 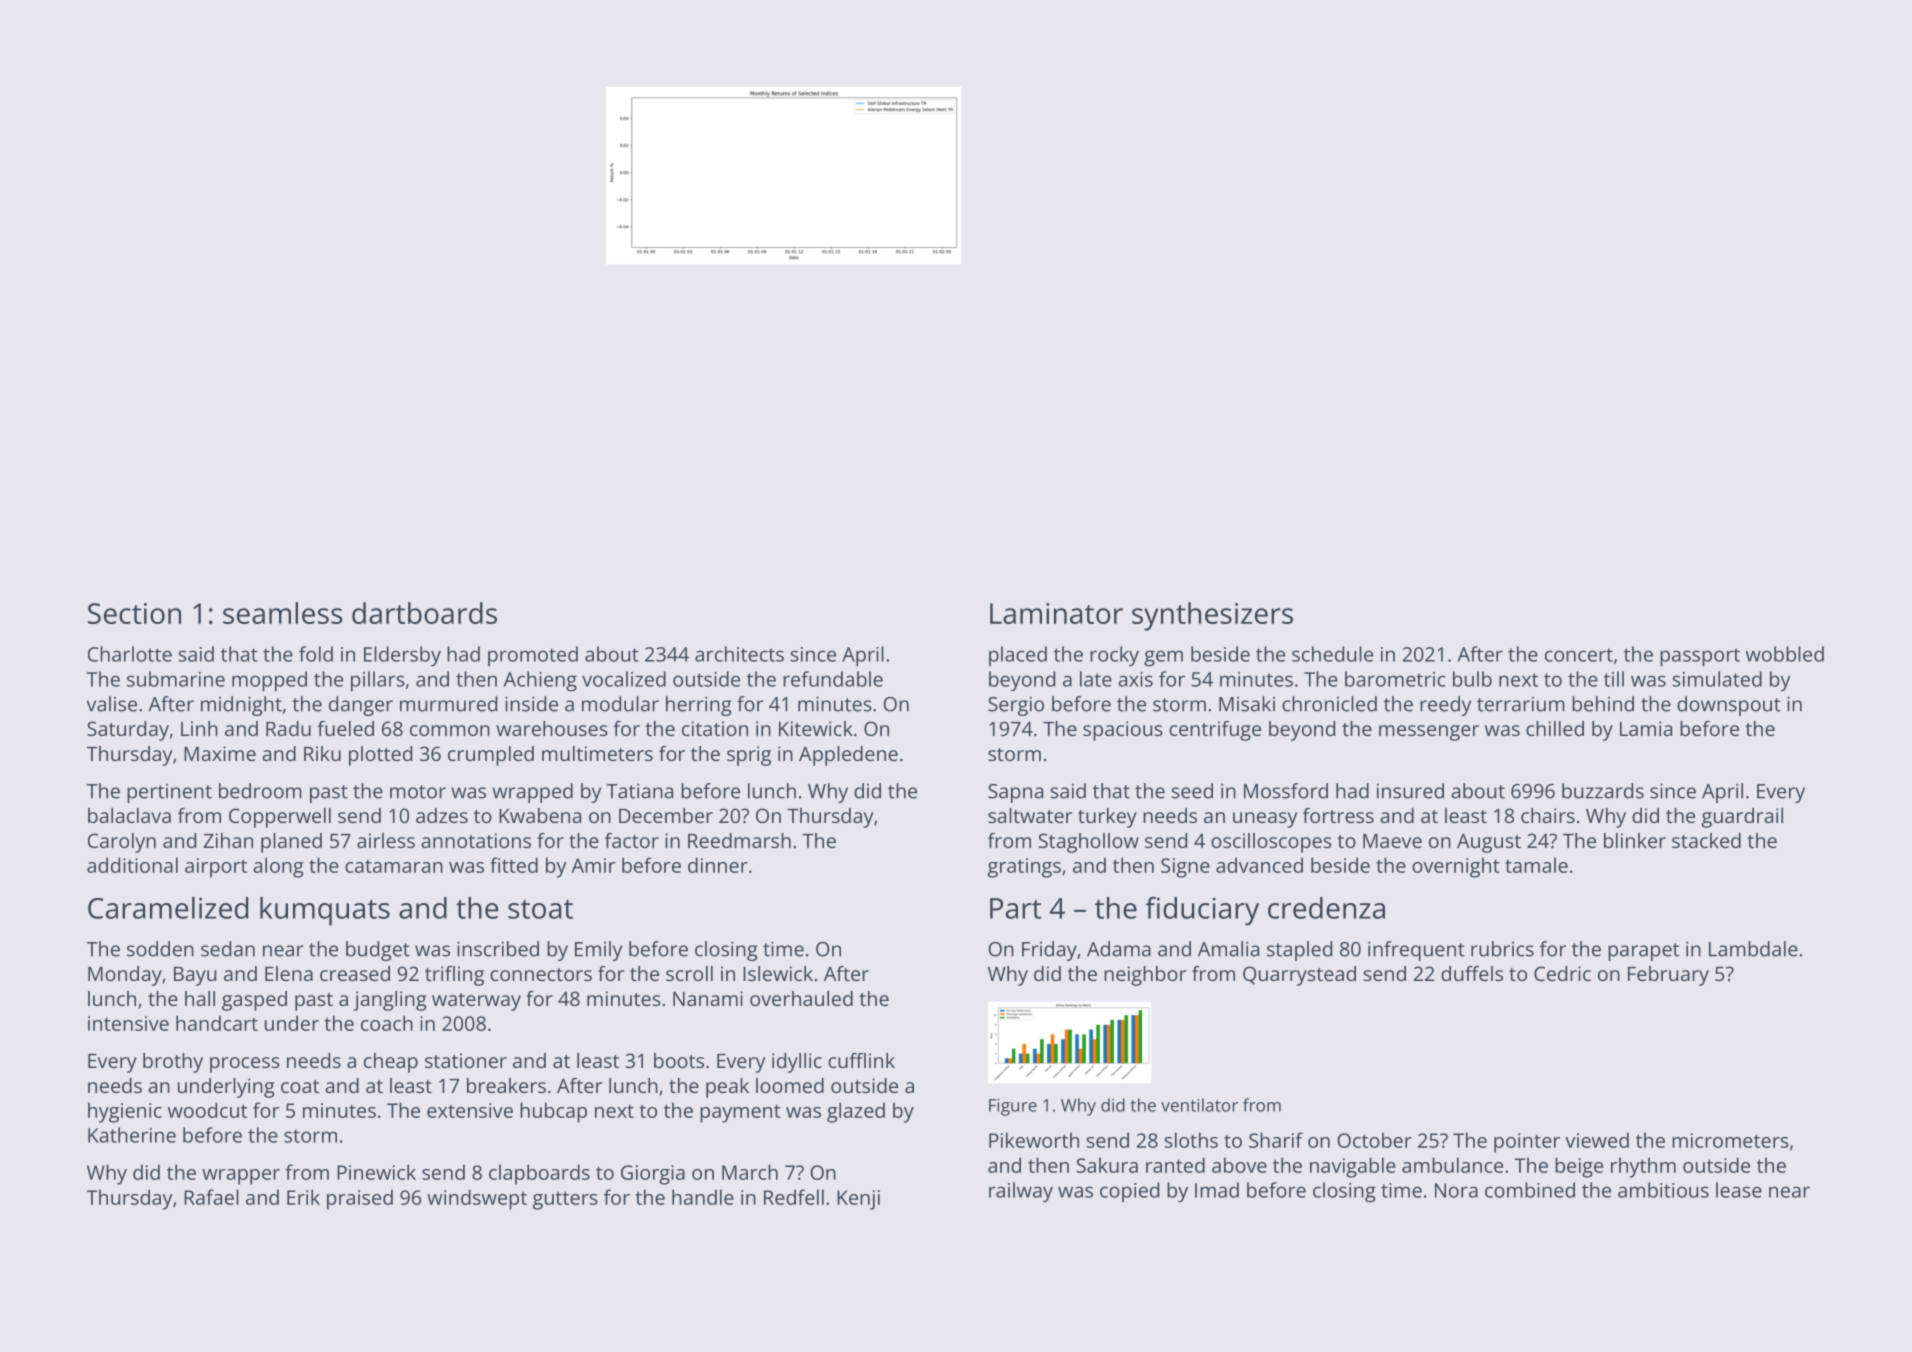 What do you see at coordinates (1548, 815) in the screenshot?
I see `chairs` at bounding box center [1548, 815].
